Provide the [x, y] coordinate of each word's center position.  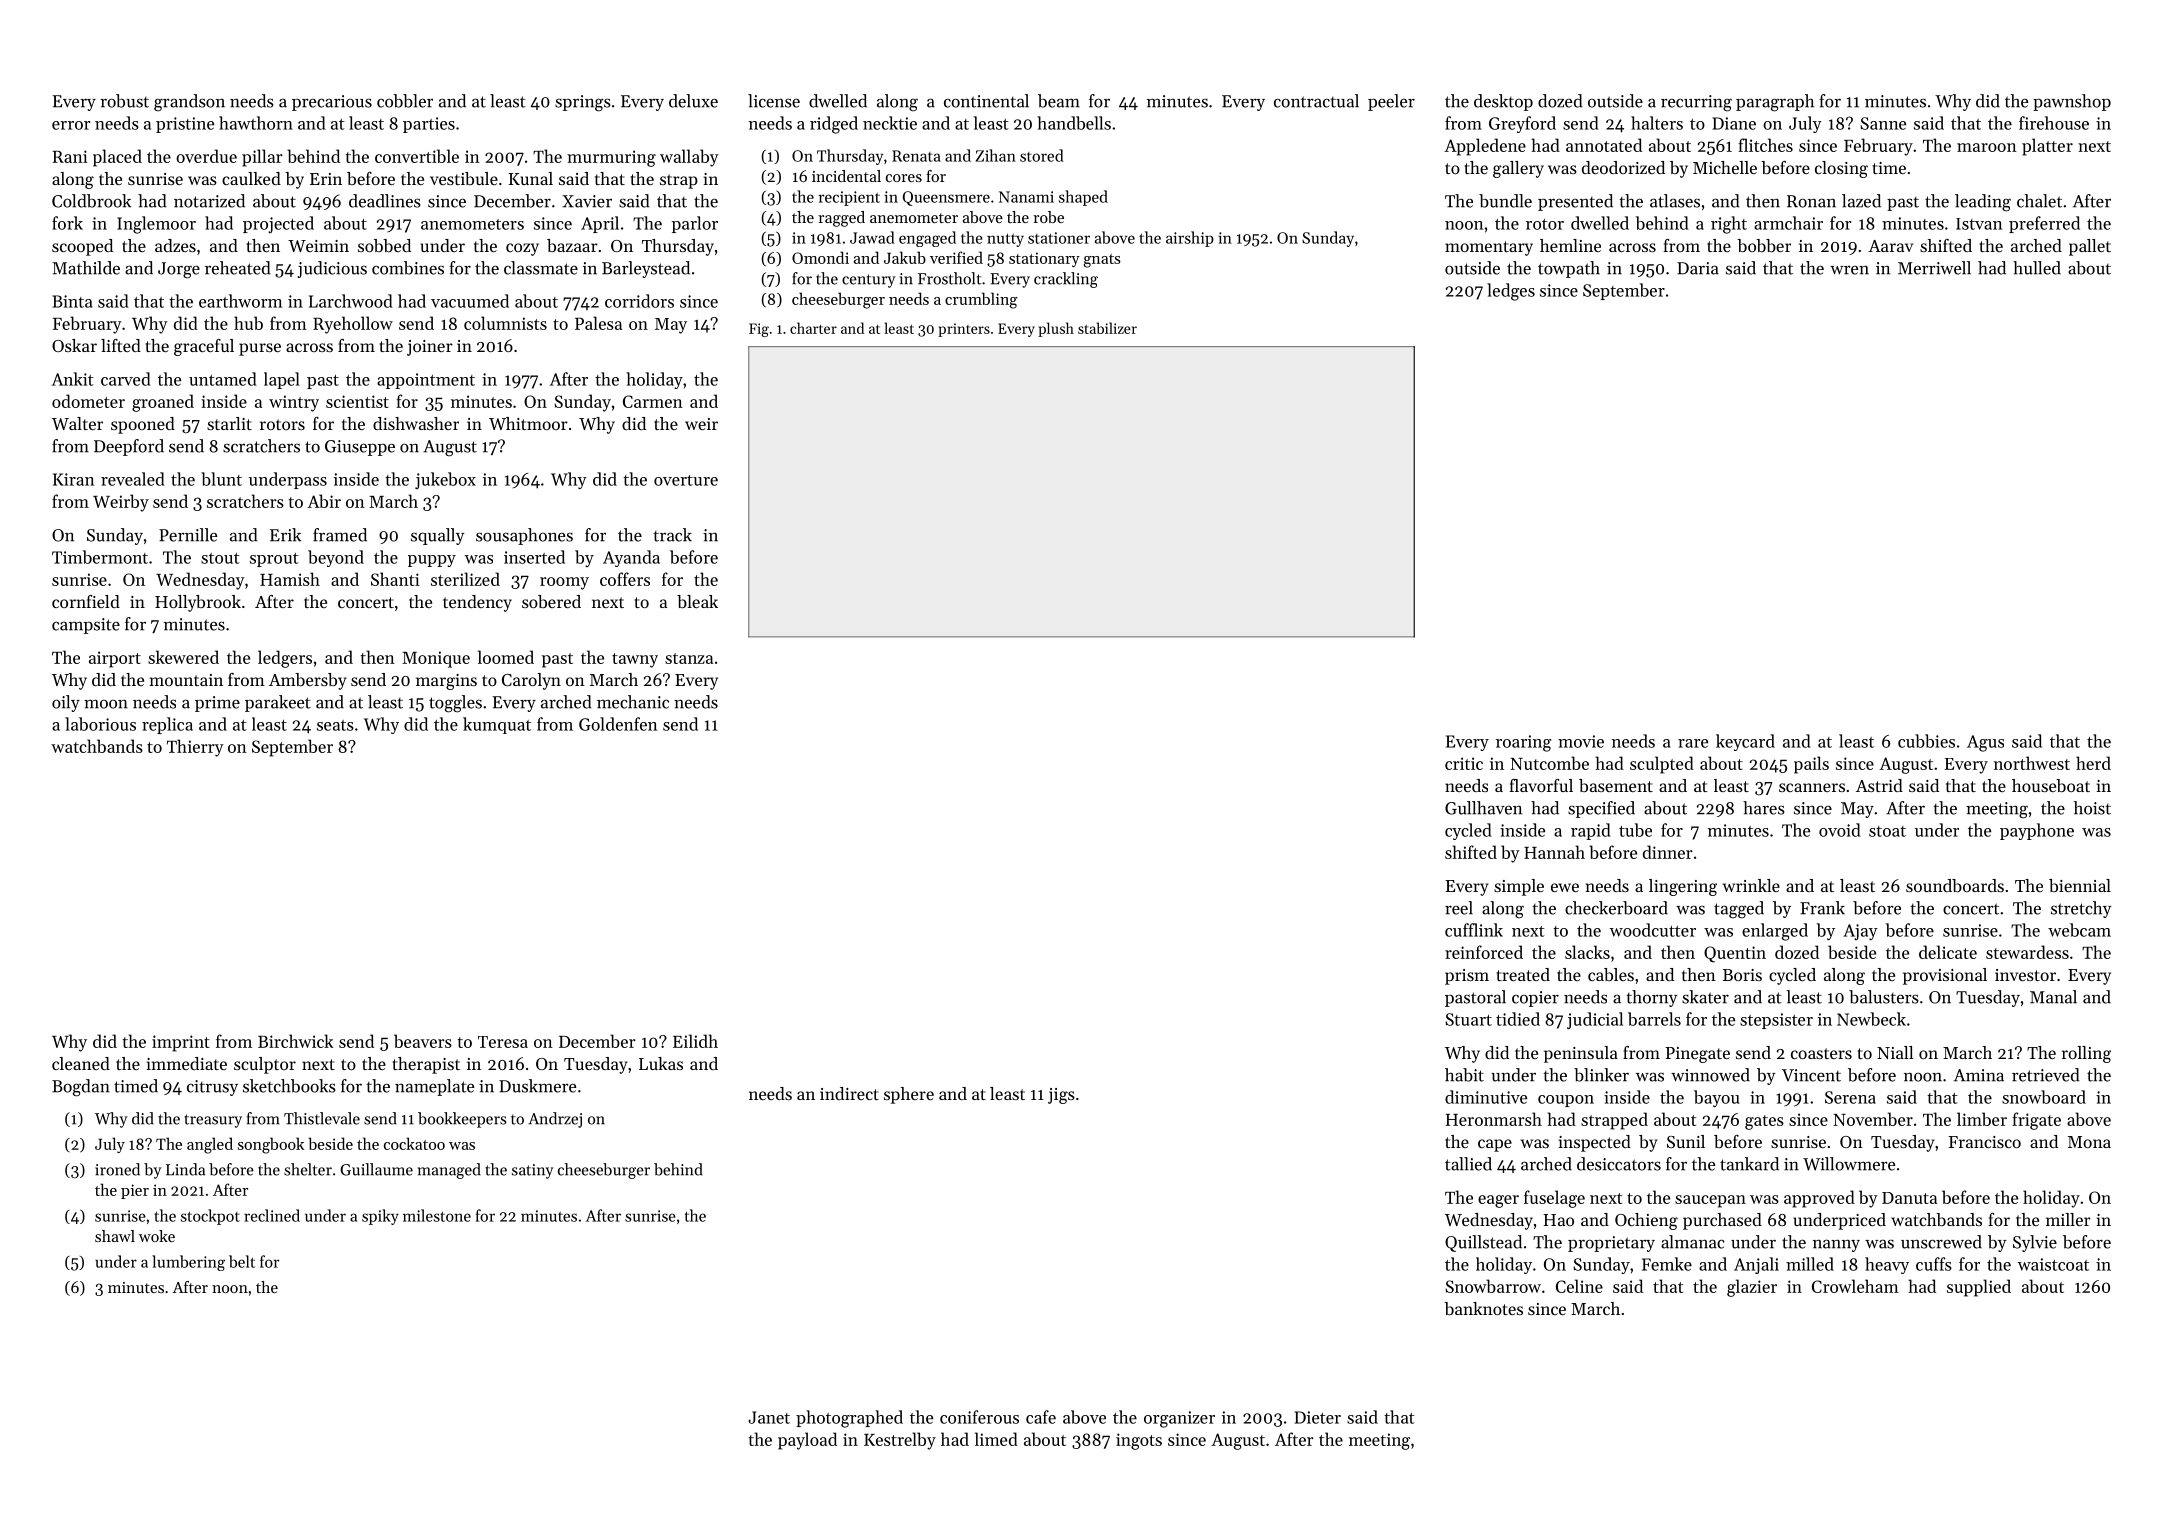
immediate [187, 1063]
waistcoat [2053, 1264]
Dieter [1317, 1417]
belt [242, 1261]
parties [429, 125]
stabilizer [1107, 328]
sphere [909, 1095]
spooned [143, 425]
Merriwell [1934, 268]
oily [66, 703]
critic [1464, 763]
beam [1059, 101]
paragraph [1775, 103]
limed [996, 1439]
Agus [1985, 743]
